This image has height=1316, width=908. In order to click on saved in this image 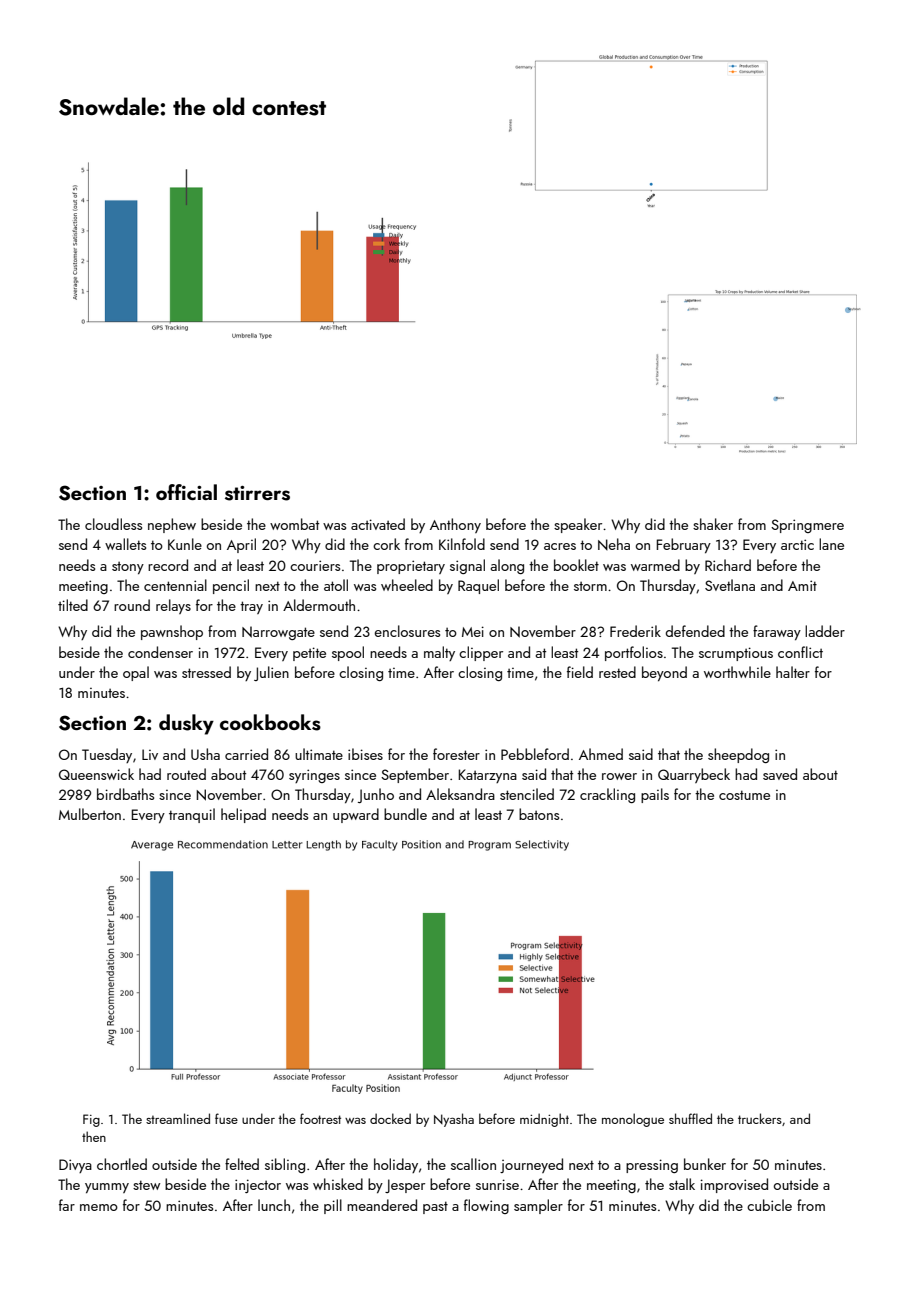, I will do `click(780, 774)`.
